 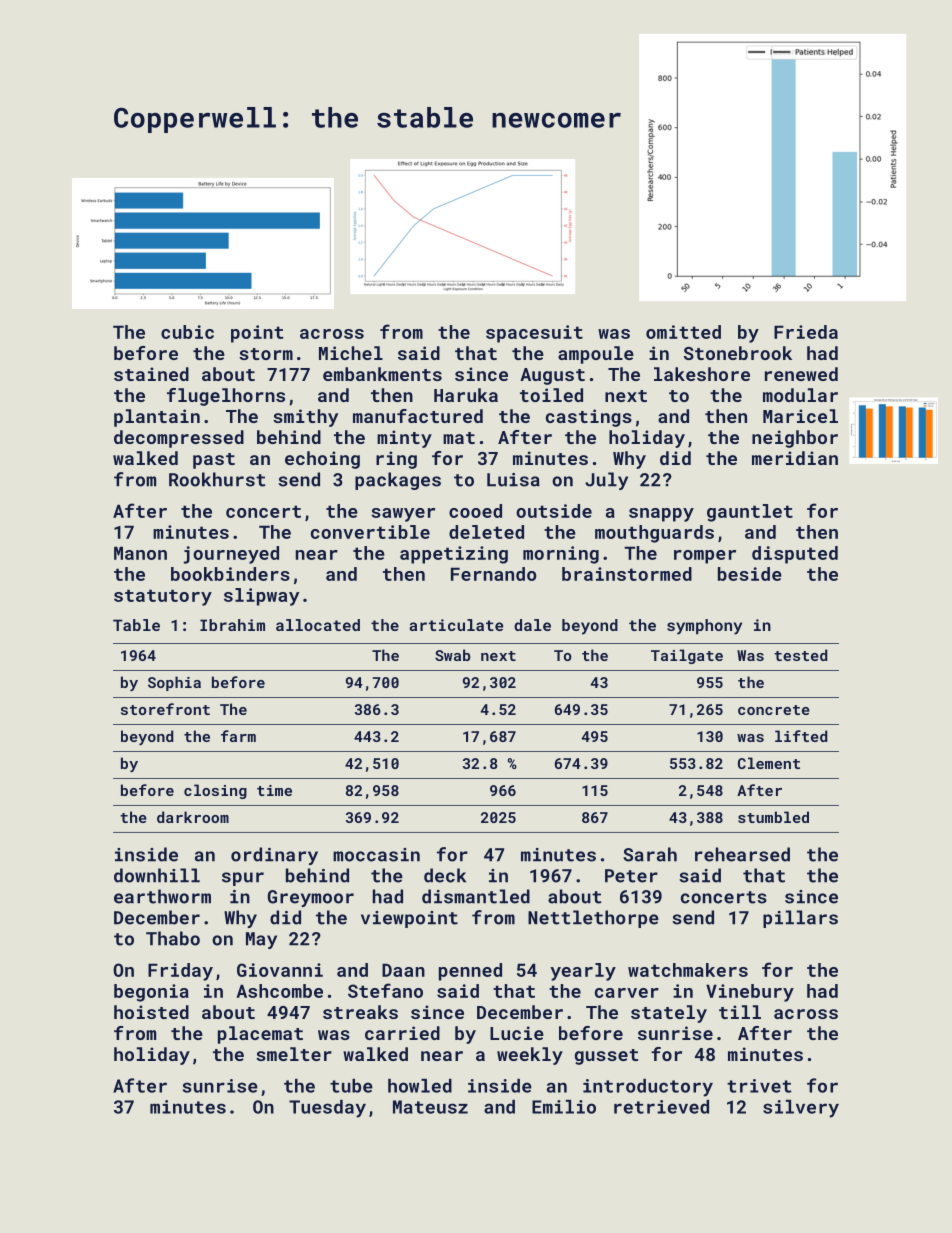 What do you see at coordinates (773, 817) in the document?
I see `stumbled` at bounding box center [773, 817].
